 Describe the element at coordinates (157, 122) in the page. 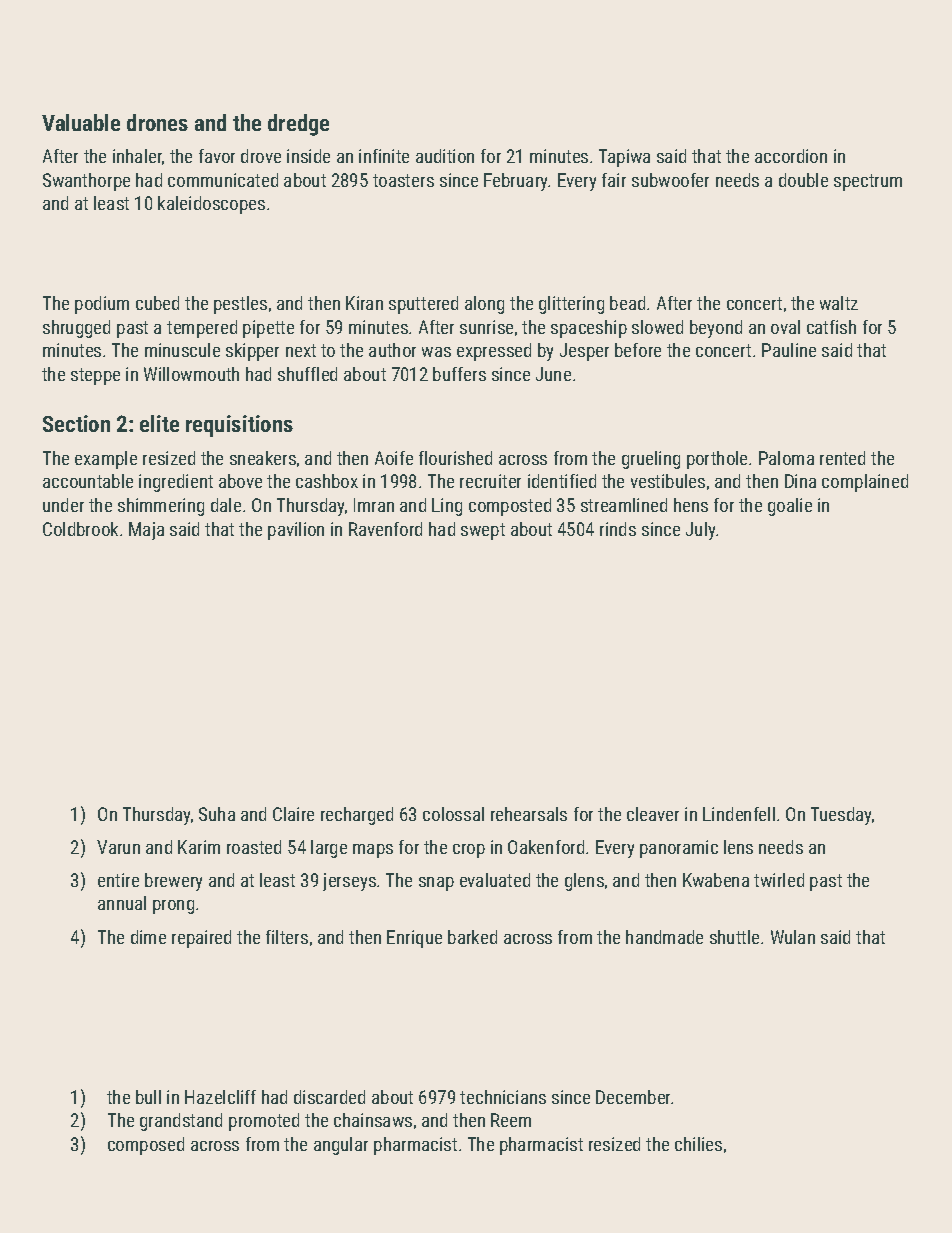

I see `drones` at that location.
